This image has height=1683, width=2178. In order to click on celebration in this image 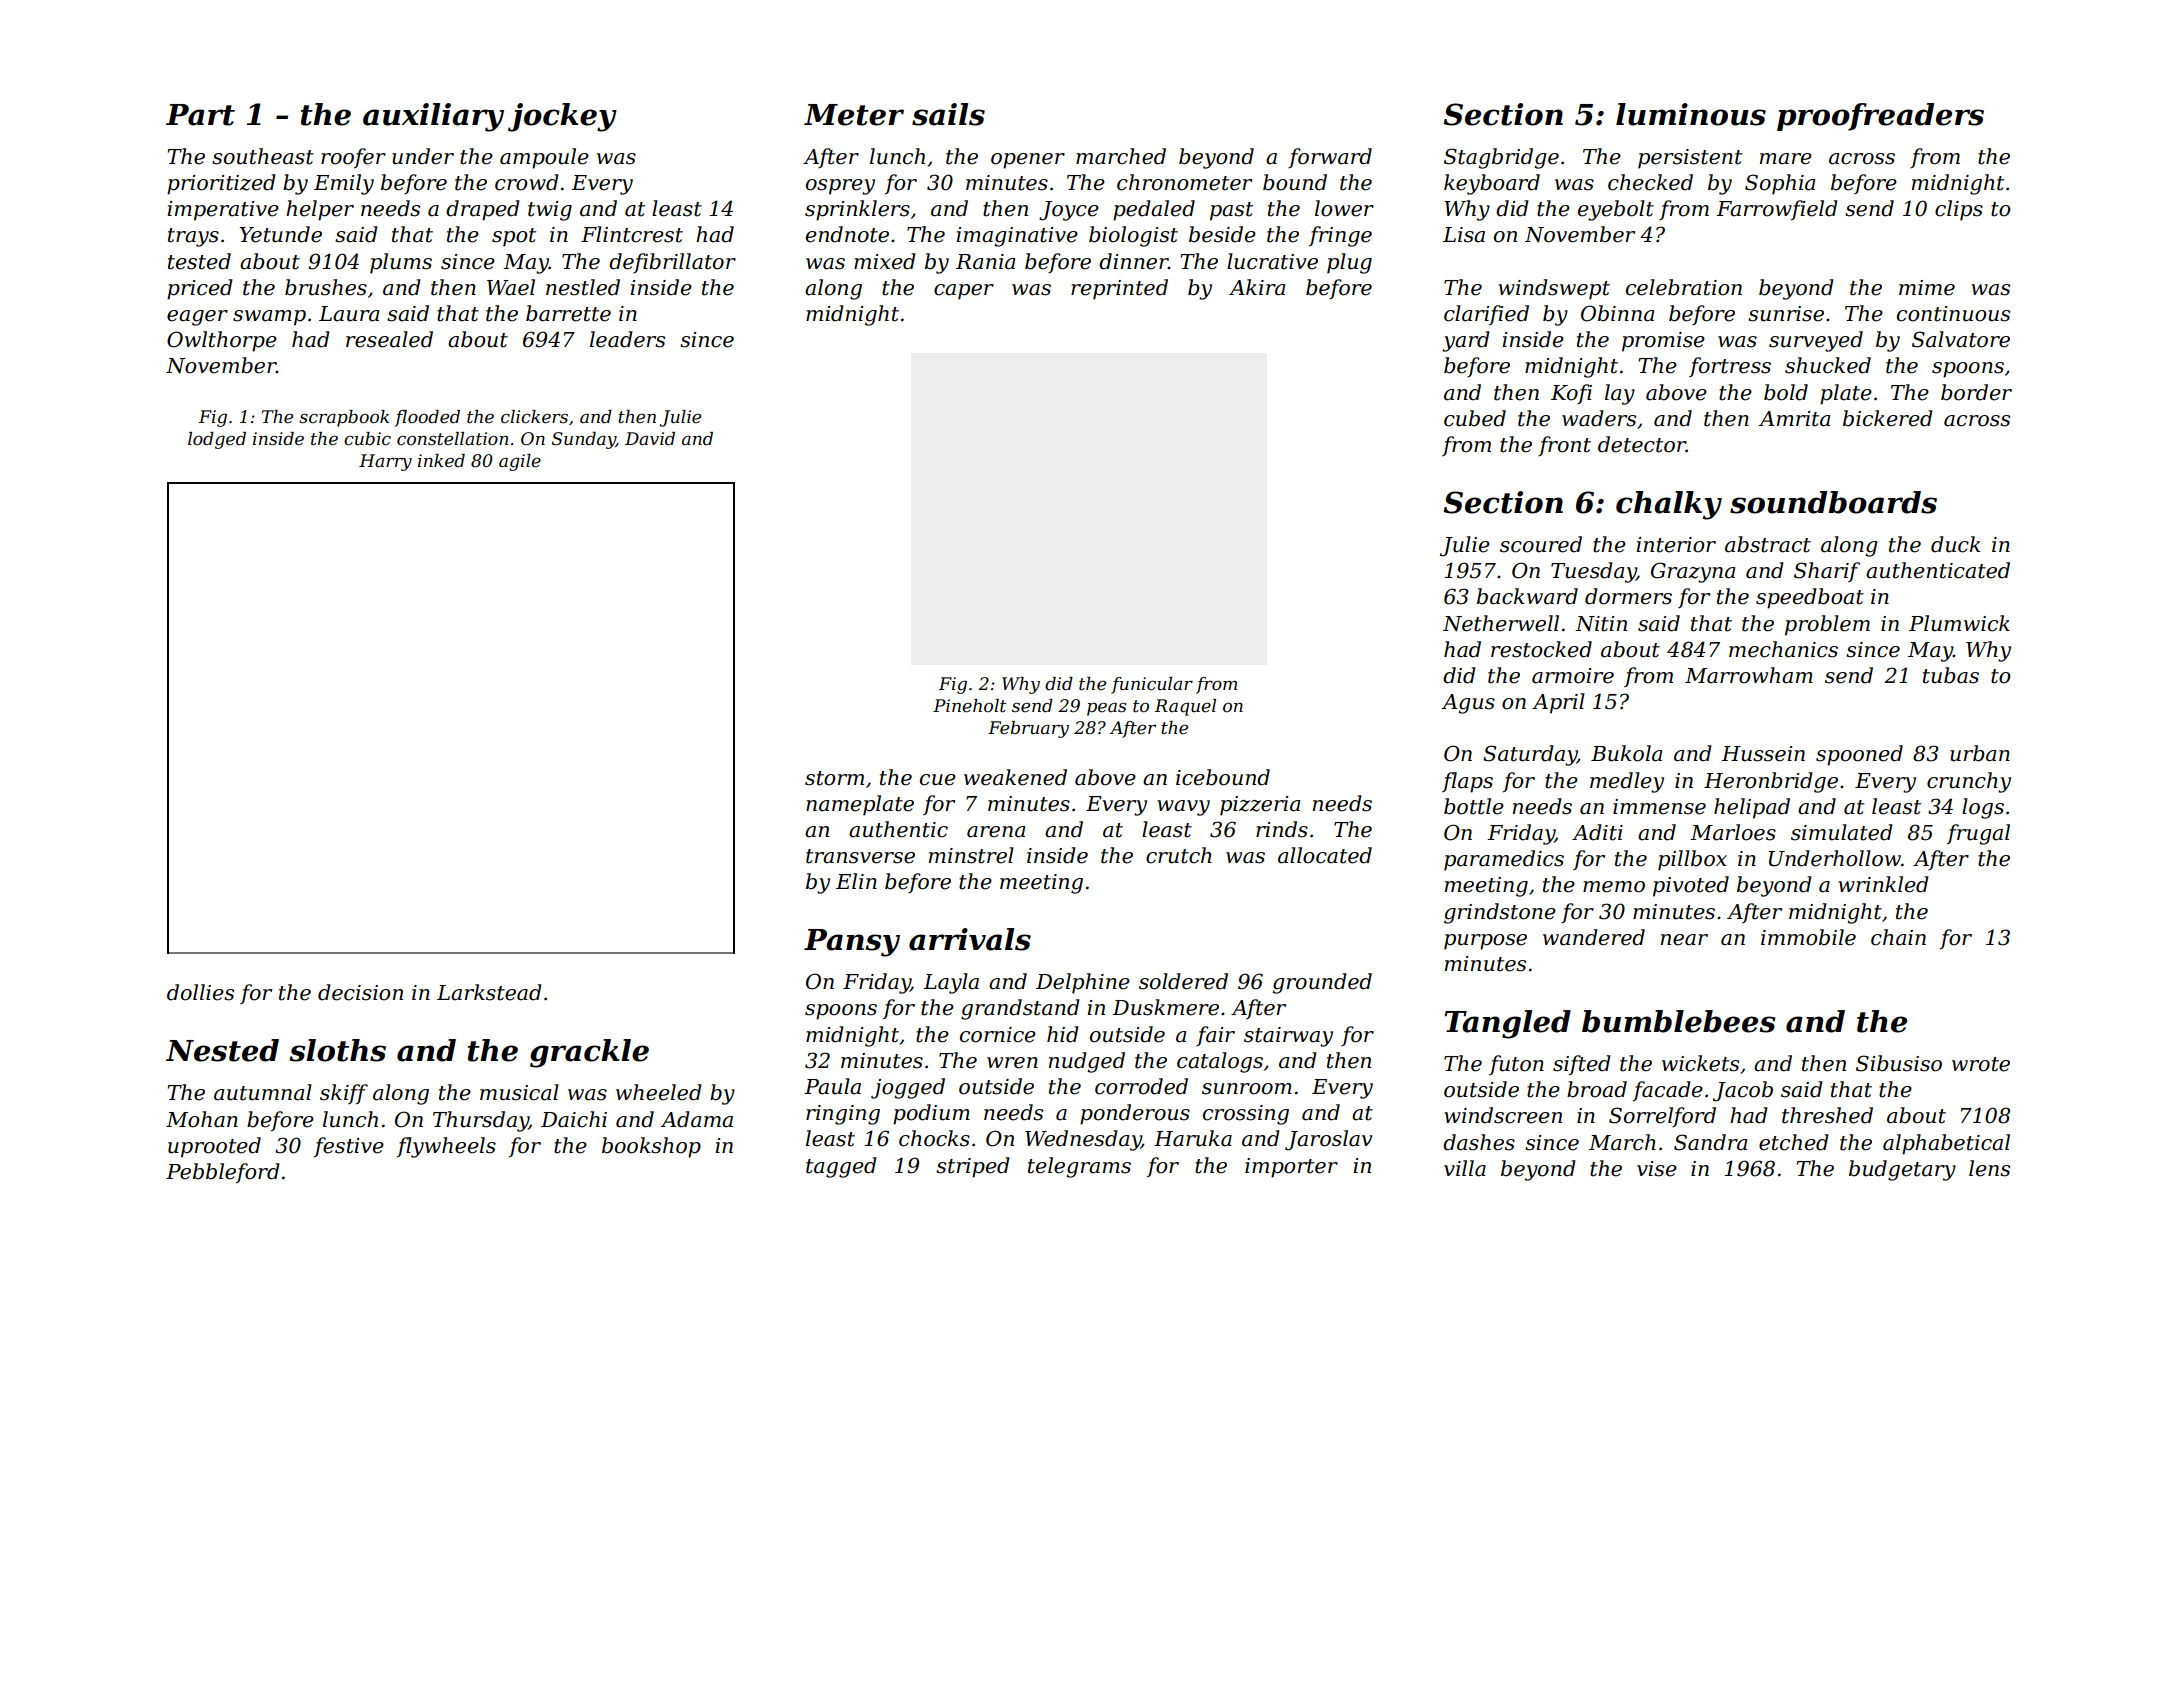, I will do `click(1684, 287)`.
